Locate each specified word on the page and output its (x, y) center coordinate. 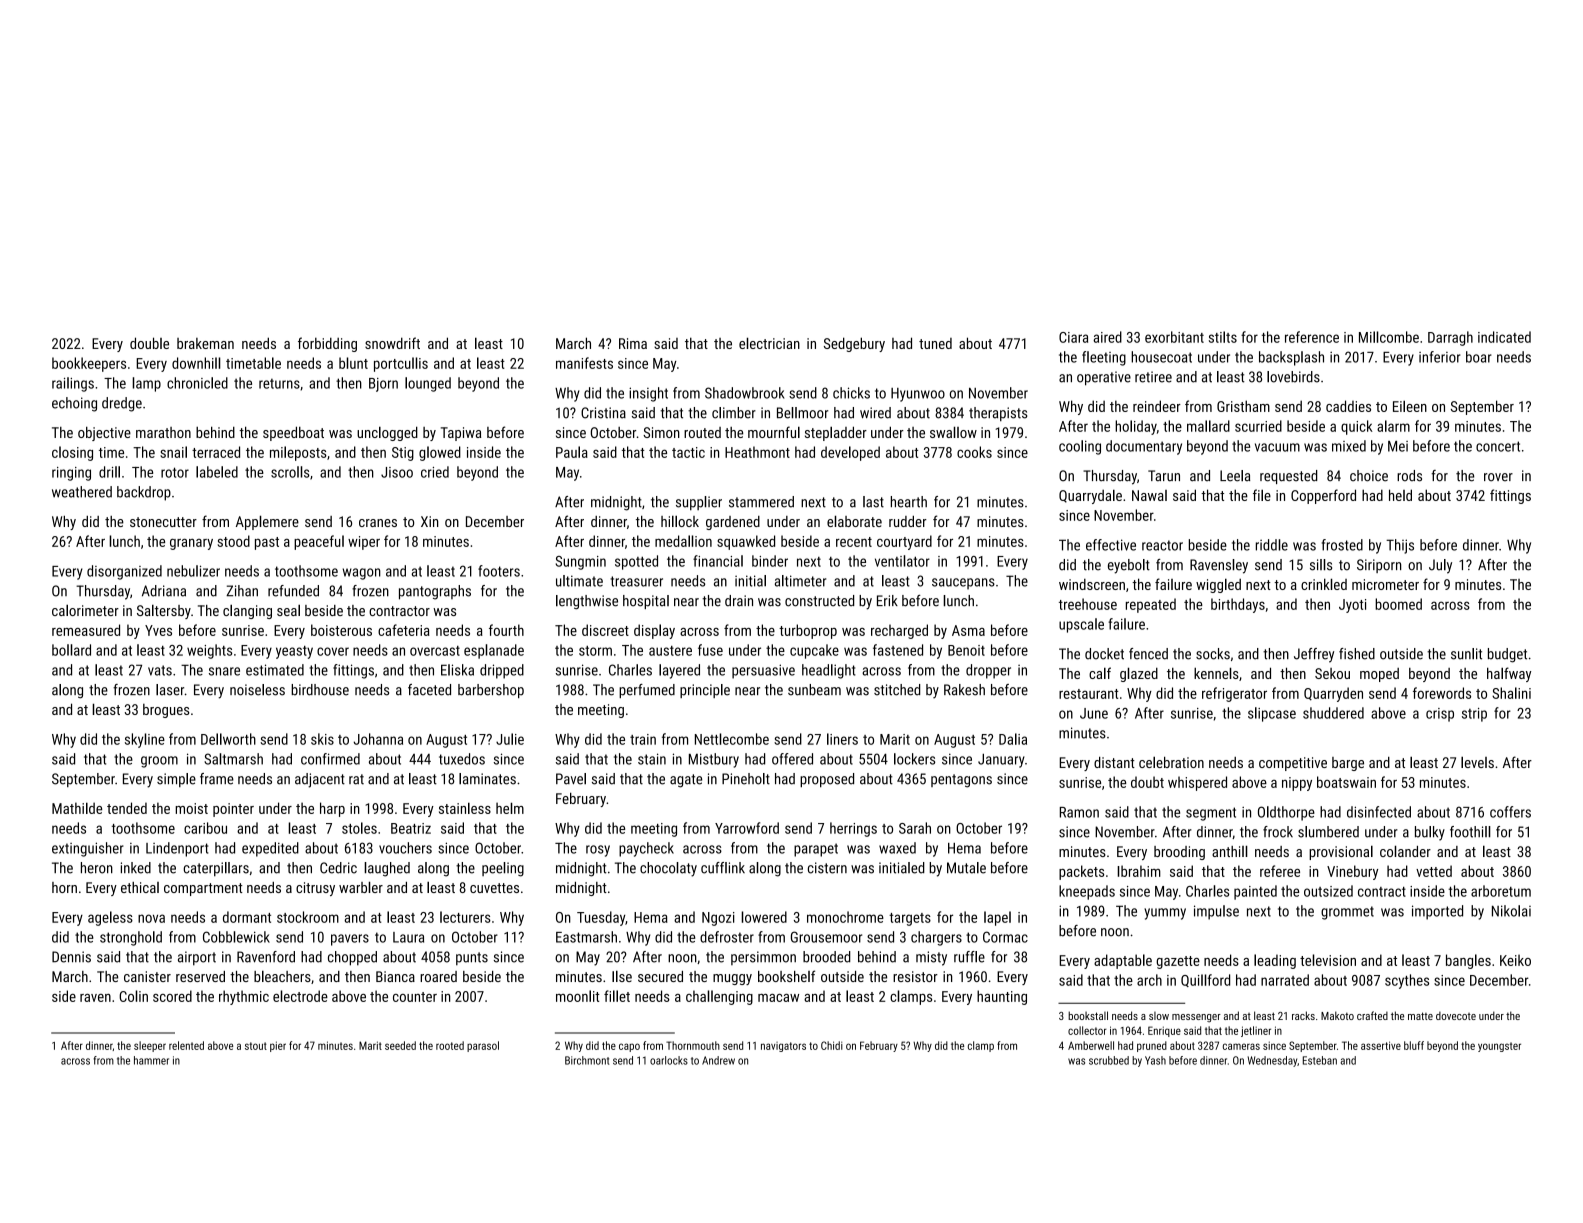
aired (1107, 337)
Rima (633, 343)
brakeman (205, 343)
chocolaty (668, 869)
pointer (233, 810)
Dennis (71, 957)
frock (1278, 832)
